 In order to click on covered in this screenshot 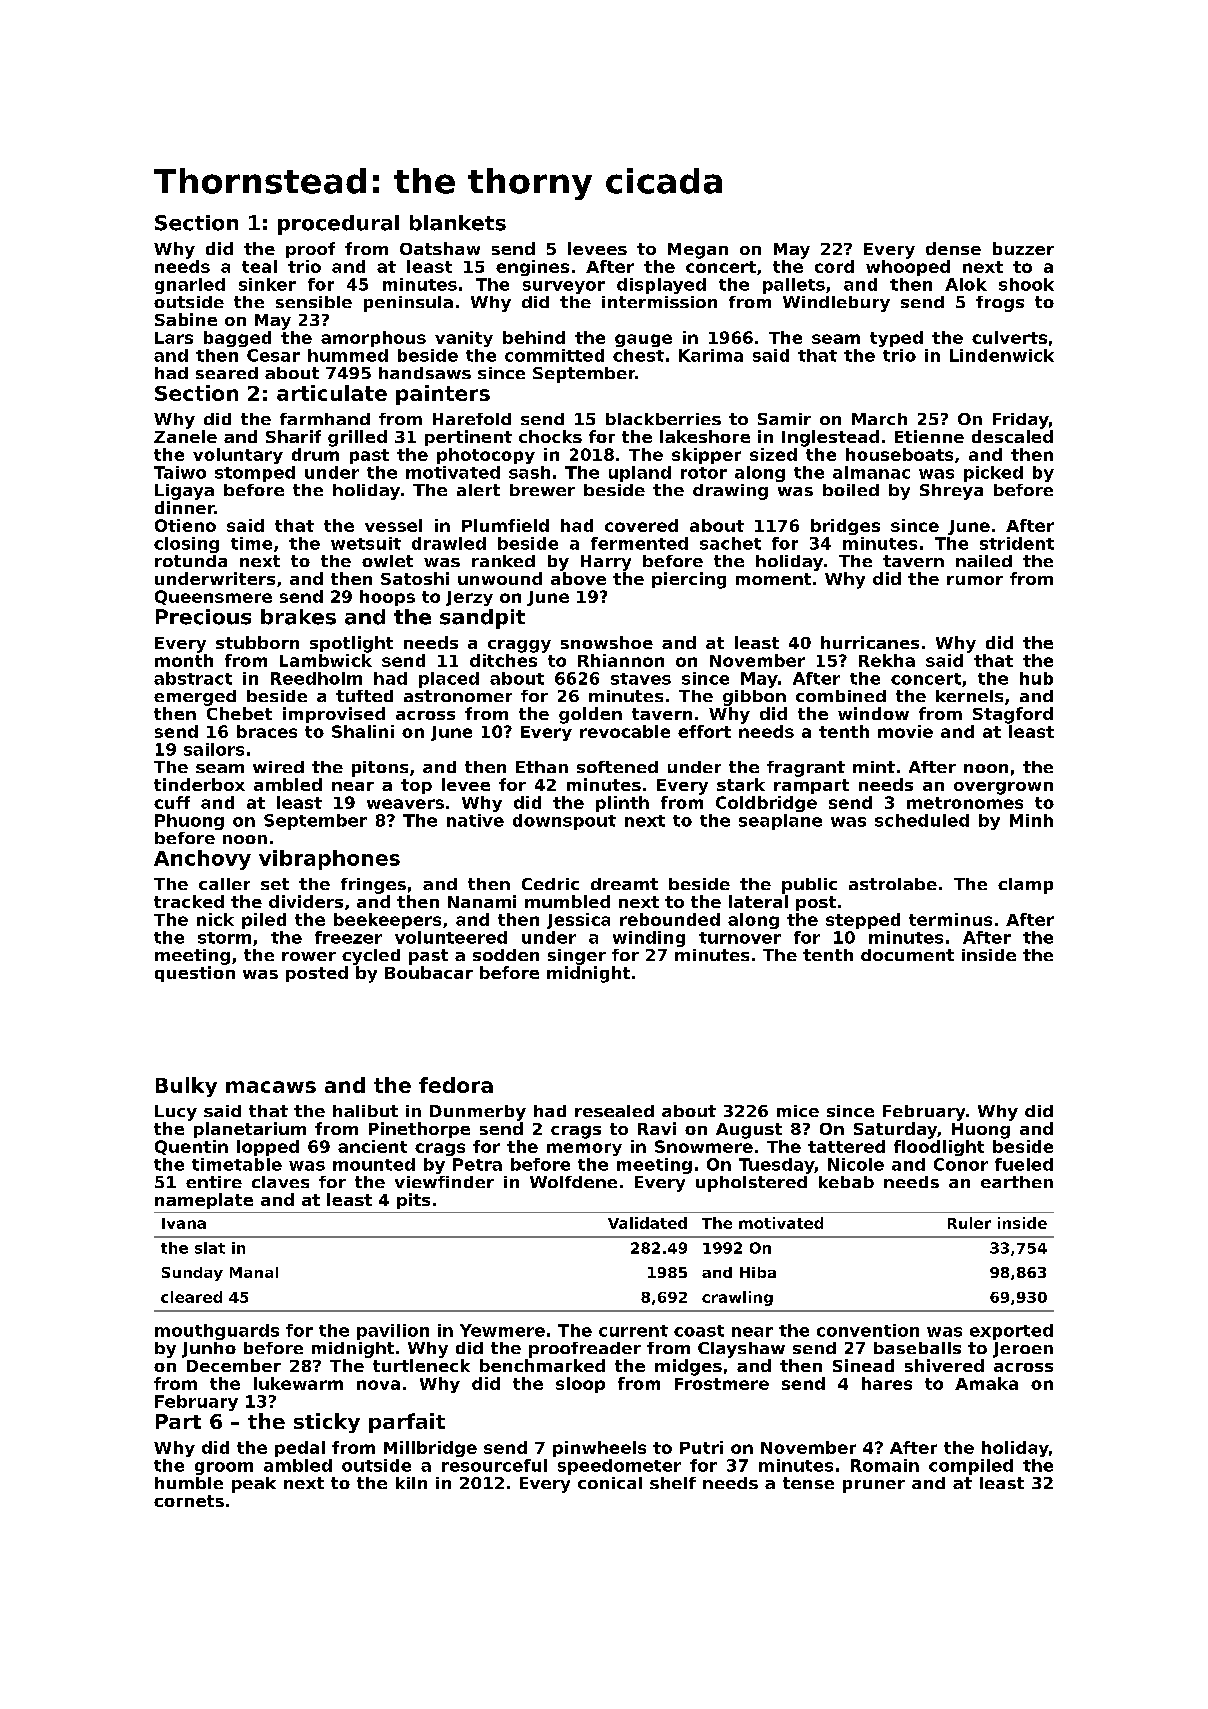, I will do `click(641, 525)`.
